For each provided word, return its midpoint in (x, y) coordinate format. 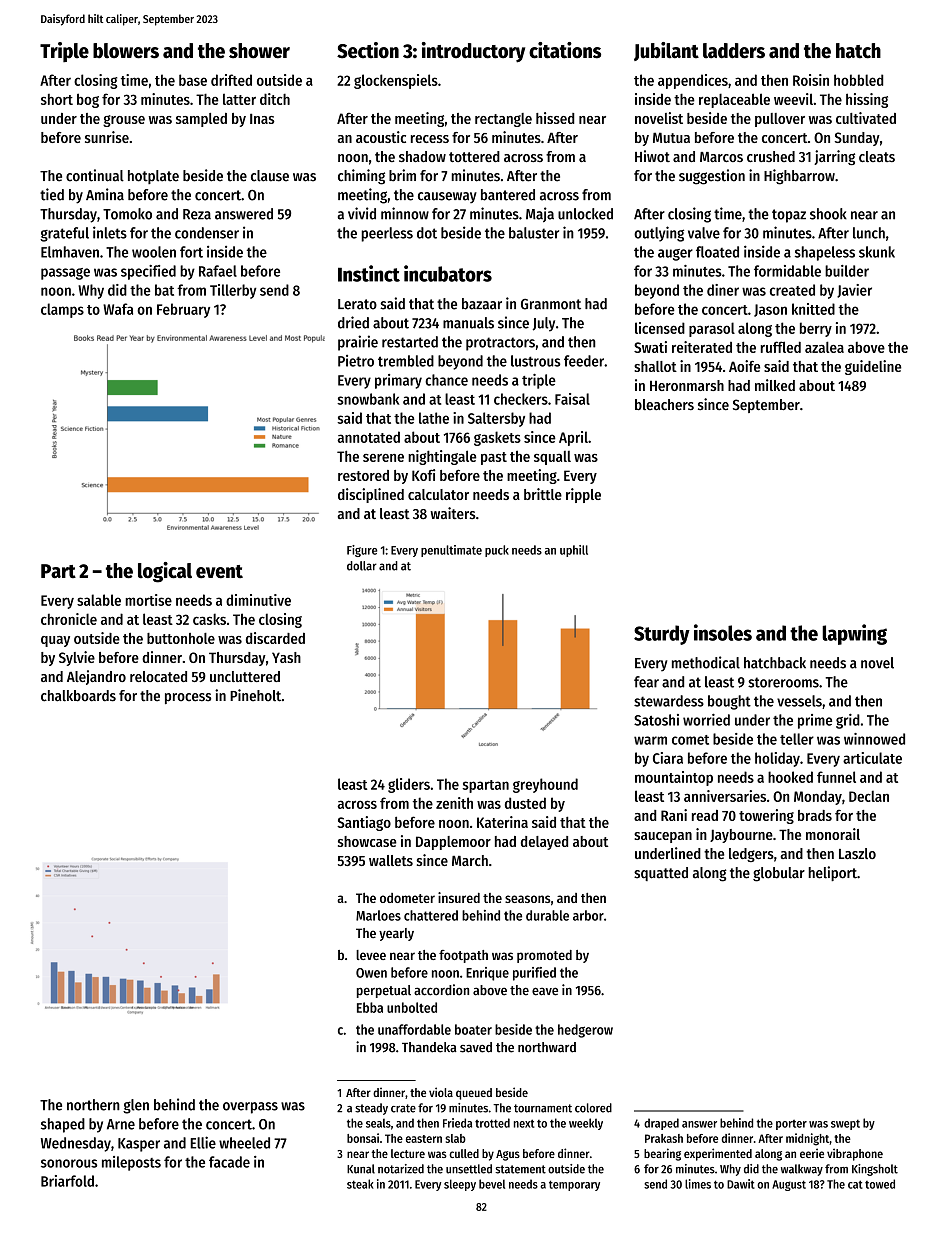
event (219, 572)
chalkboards (78, 696)
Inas (262, 118)
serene (383, 458)
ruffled (781, 347)
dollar (362, 566)
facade (229, 1162)
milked (775, 385)
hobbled (858, 80)
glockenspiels (396, 81)
